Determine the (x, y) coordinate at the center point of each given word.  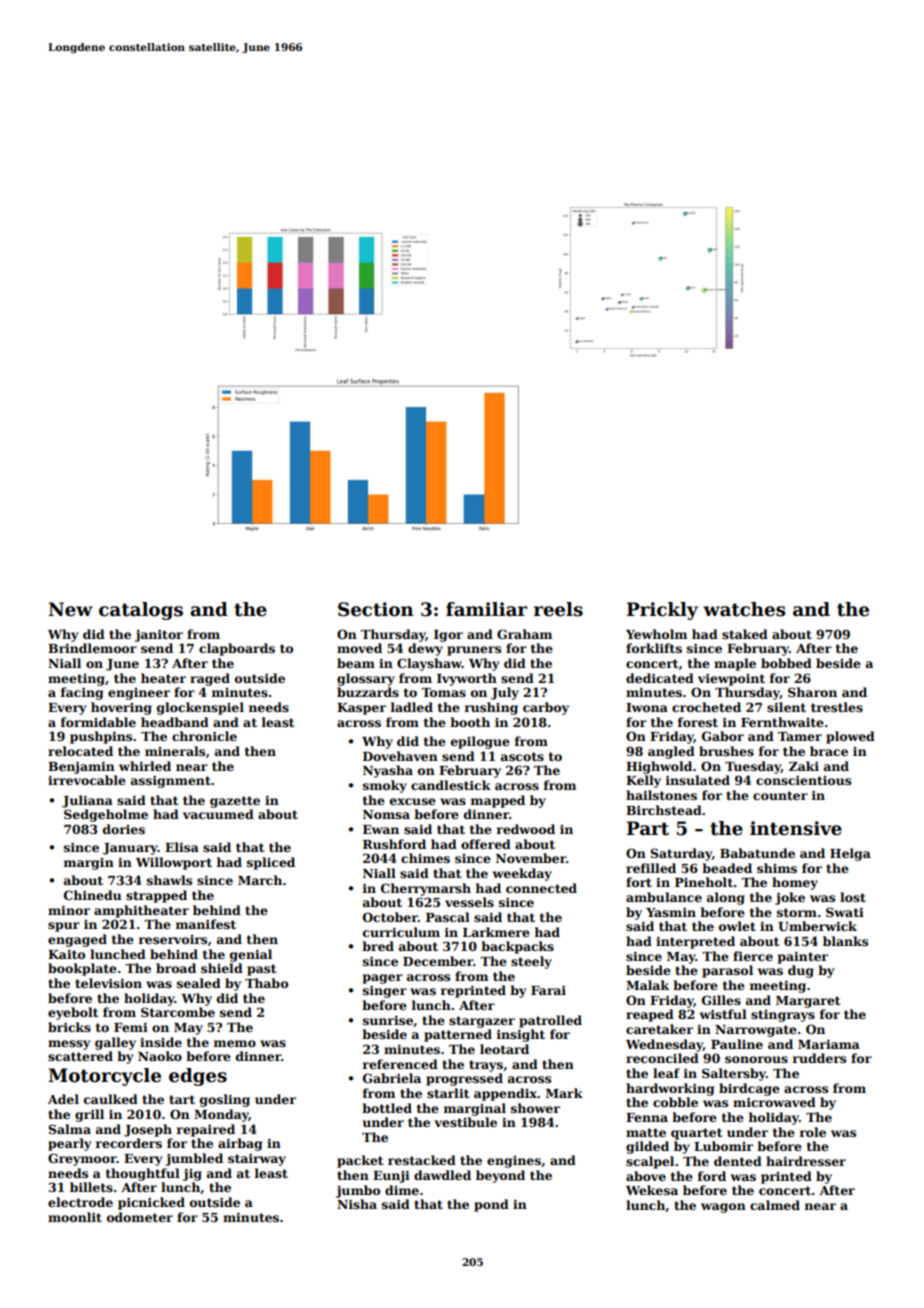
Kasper (361, 709)
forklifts (654, 648)
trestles (837, 707)
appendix (505, 1094)
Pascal (448, 917)
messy (69, 1045)
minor (69, 910)
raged (210, 679)
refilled (651, 868)
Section (376, 609)
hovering (121, 708)
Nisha (357, 1204)
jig (192, 1175)
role (813, 1132)
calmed (775, 1205)
